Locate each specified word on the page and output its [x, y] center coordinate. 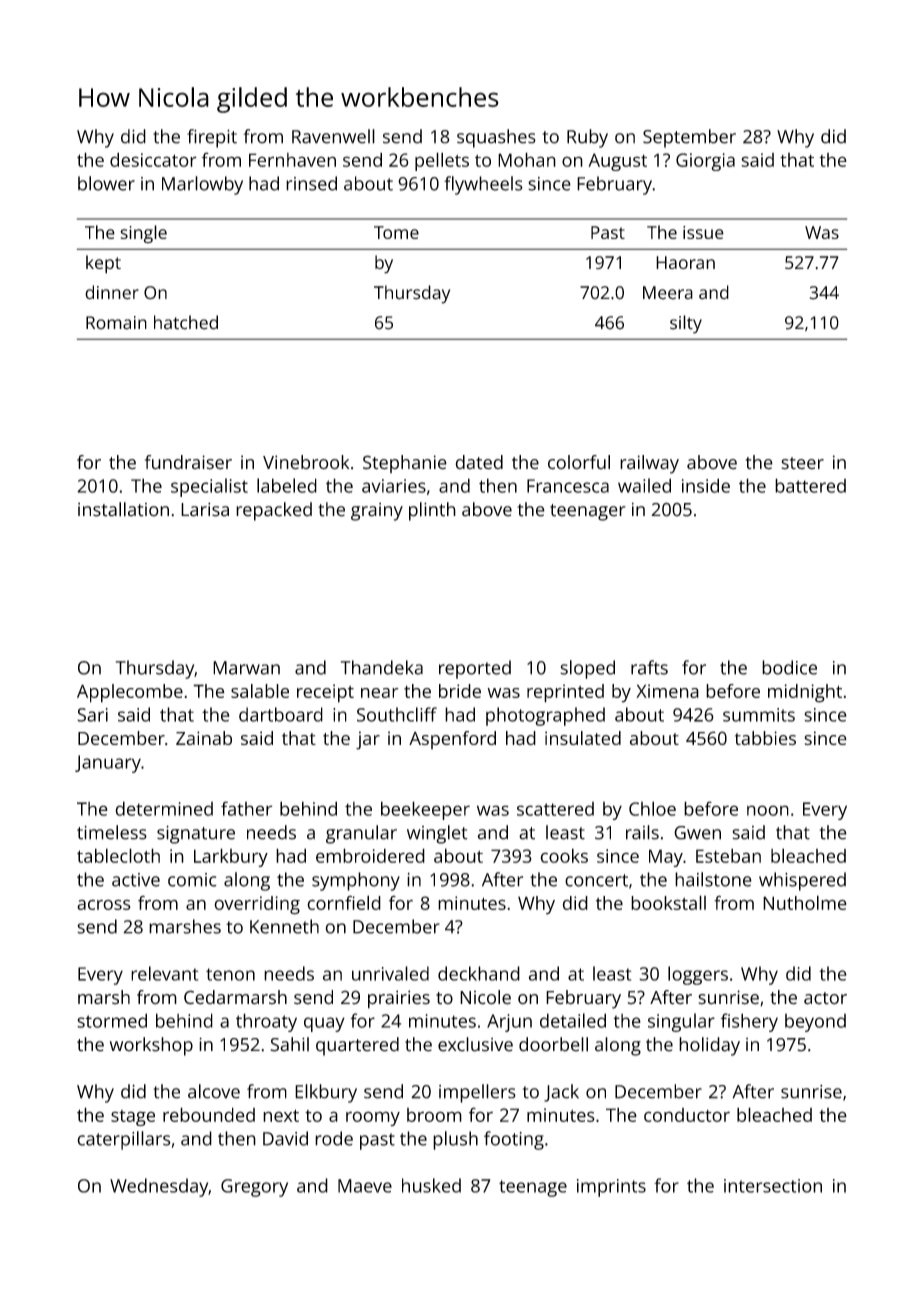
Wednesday [159, 1187]
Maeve [365, 1186]
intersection [773, 1186]
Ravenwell [333, 136]
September [689, 138]
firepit [212, 138]
